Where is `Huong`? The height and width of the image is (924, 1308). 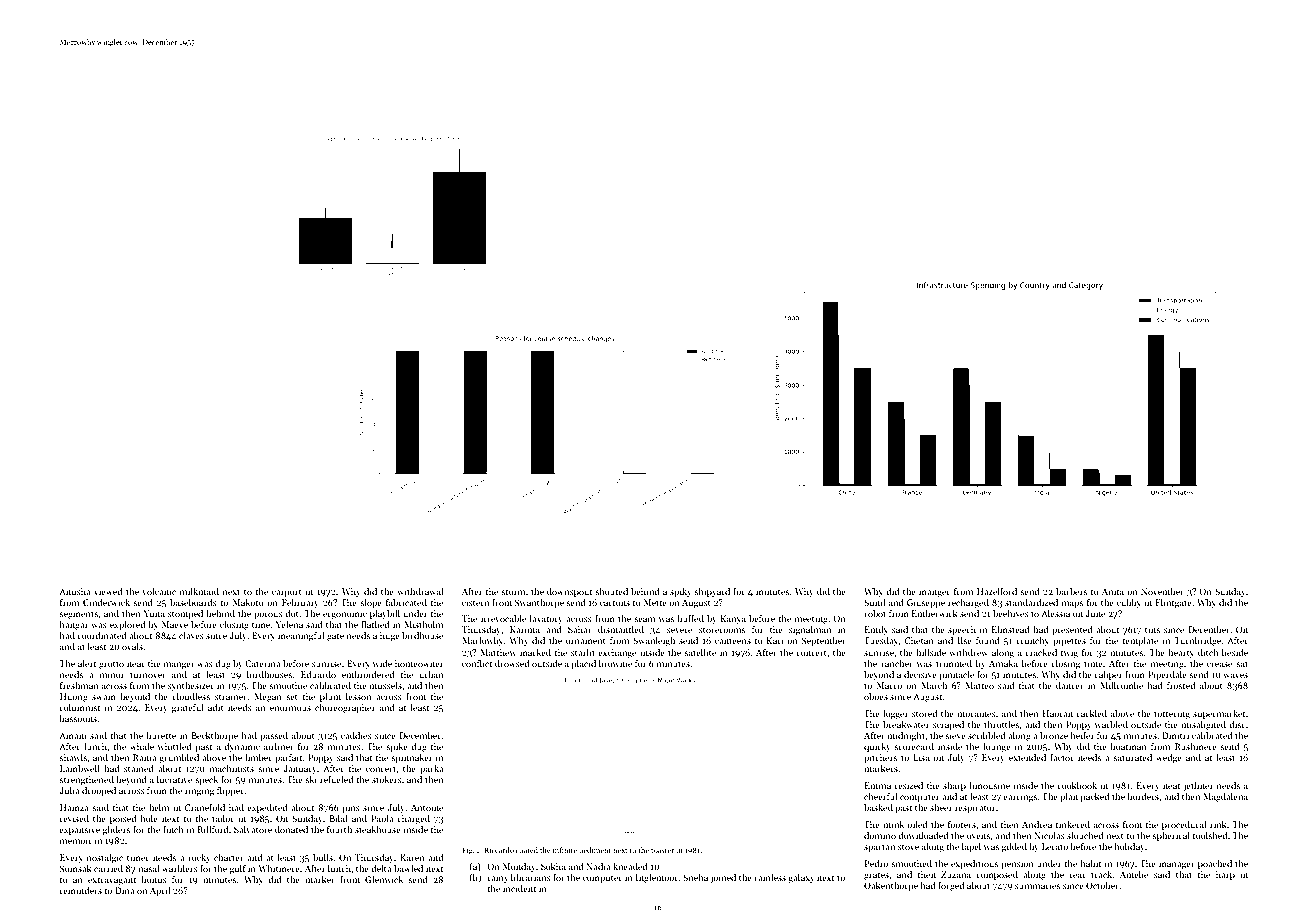
Huong is located at coordinates (74, 697).
